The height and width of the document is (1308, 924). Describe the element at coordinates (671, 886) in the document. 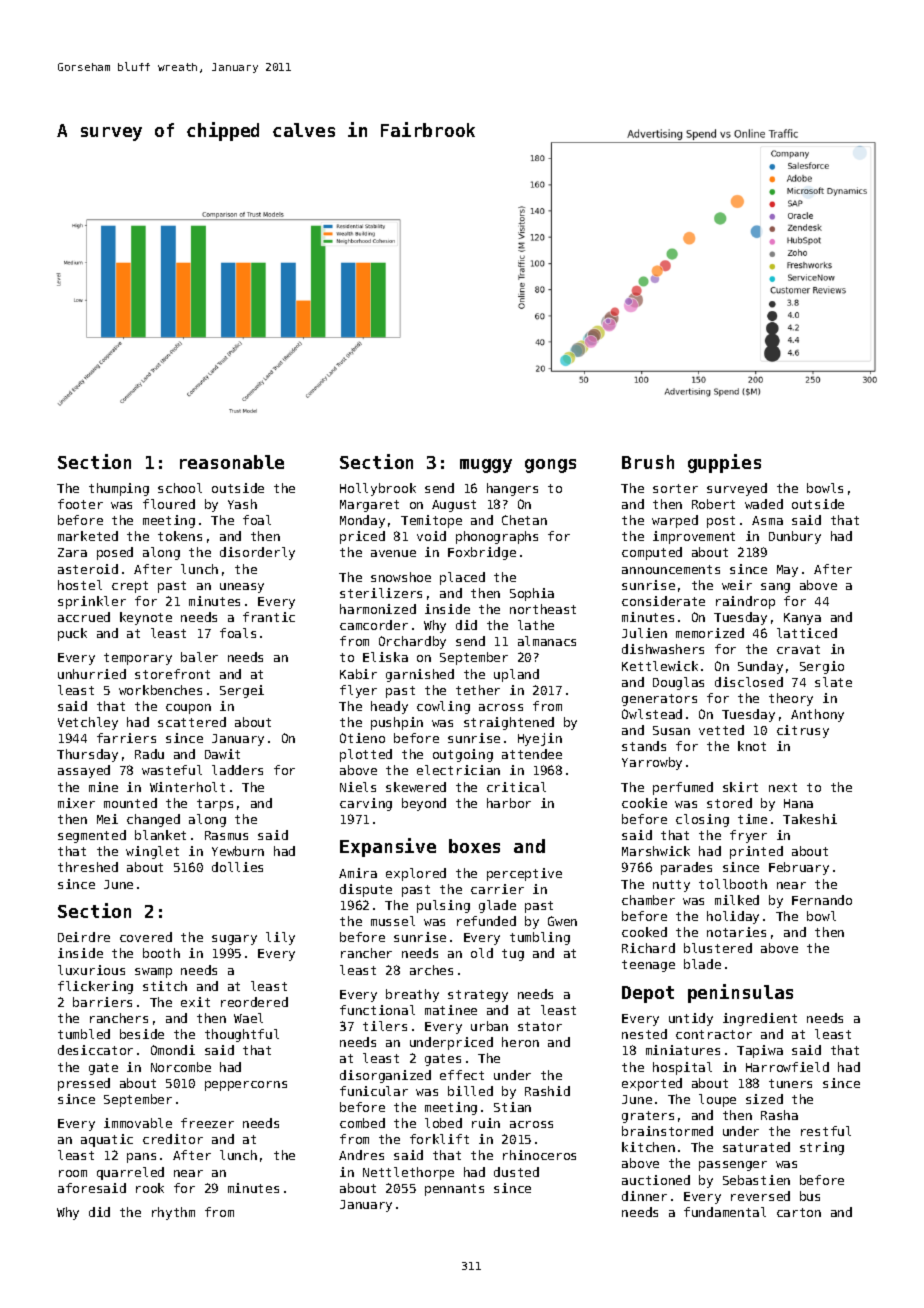

I see `nutty` at that location.
